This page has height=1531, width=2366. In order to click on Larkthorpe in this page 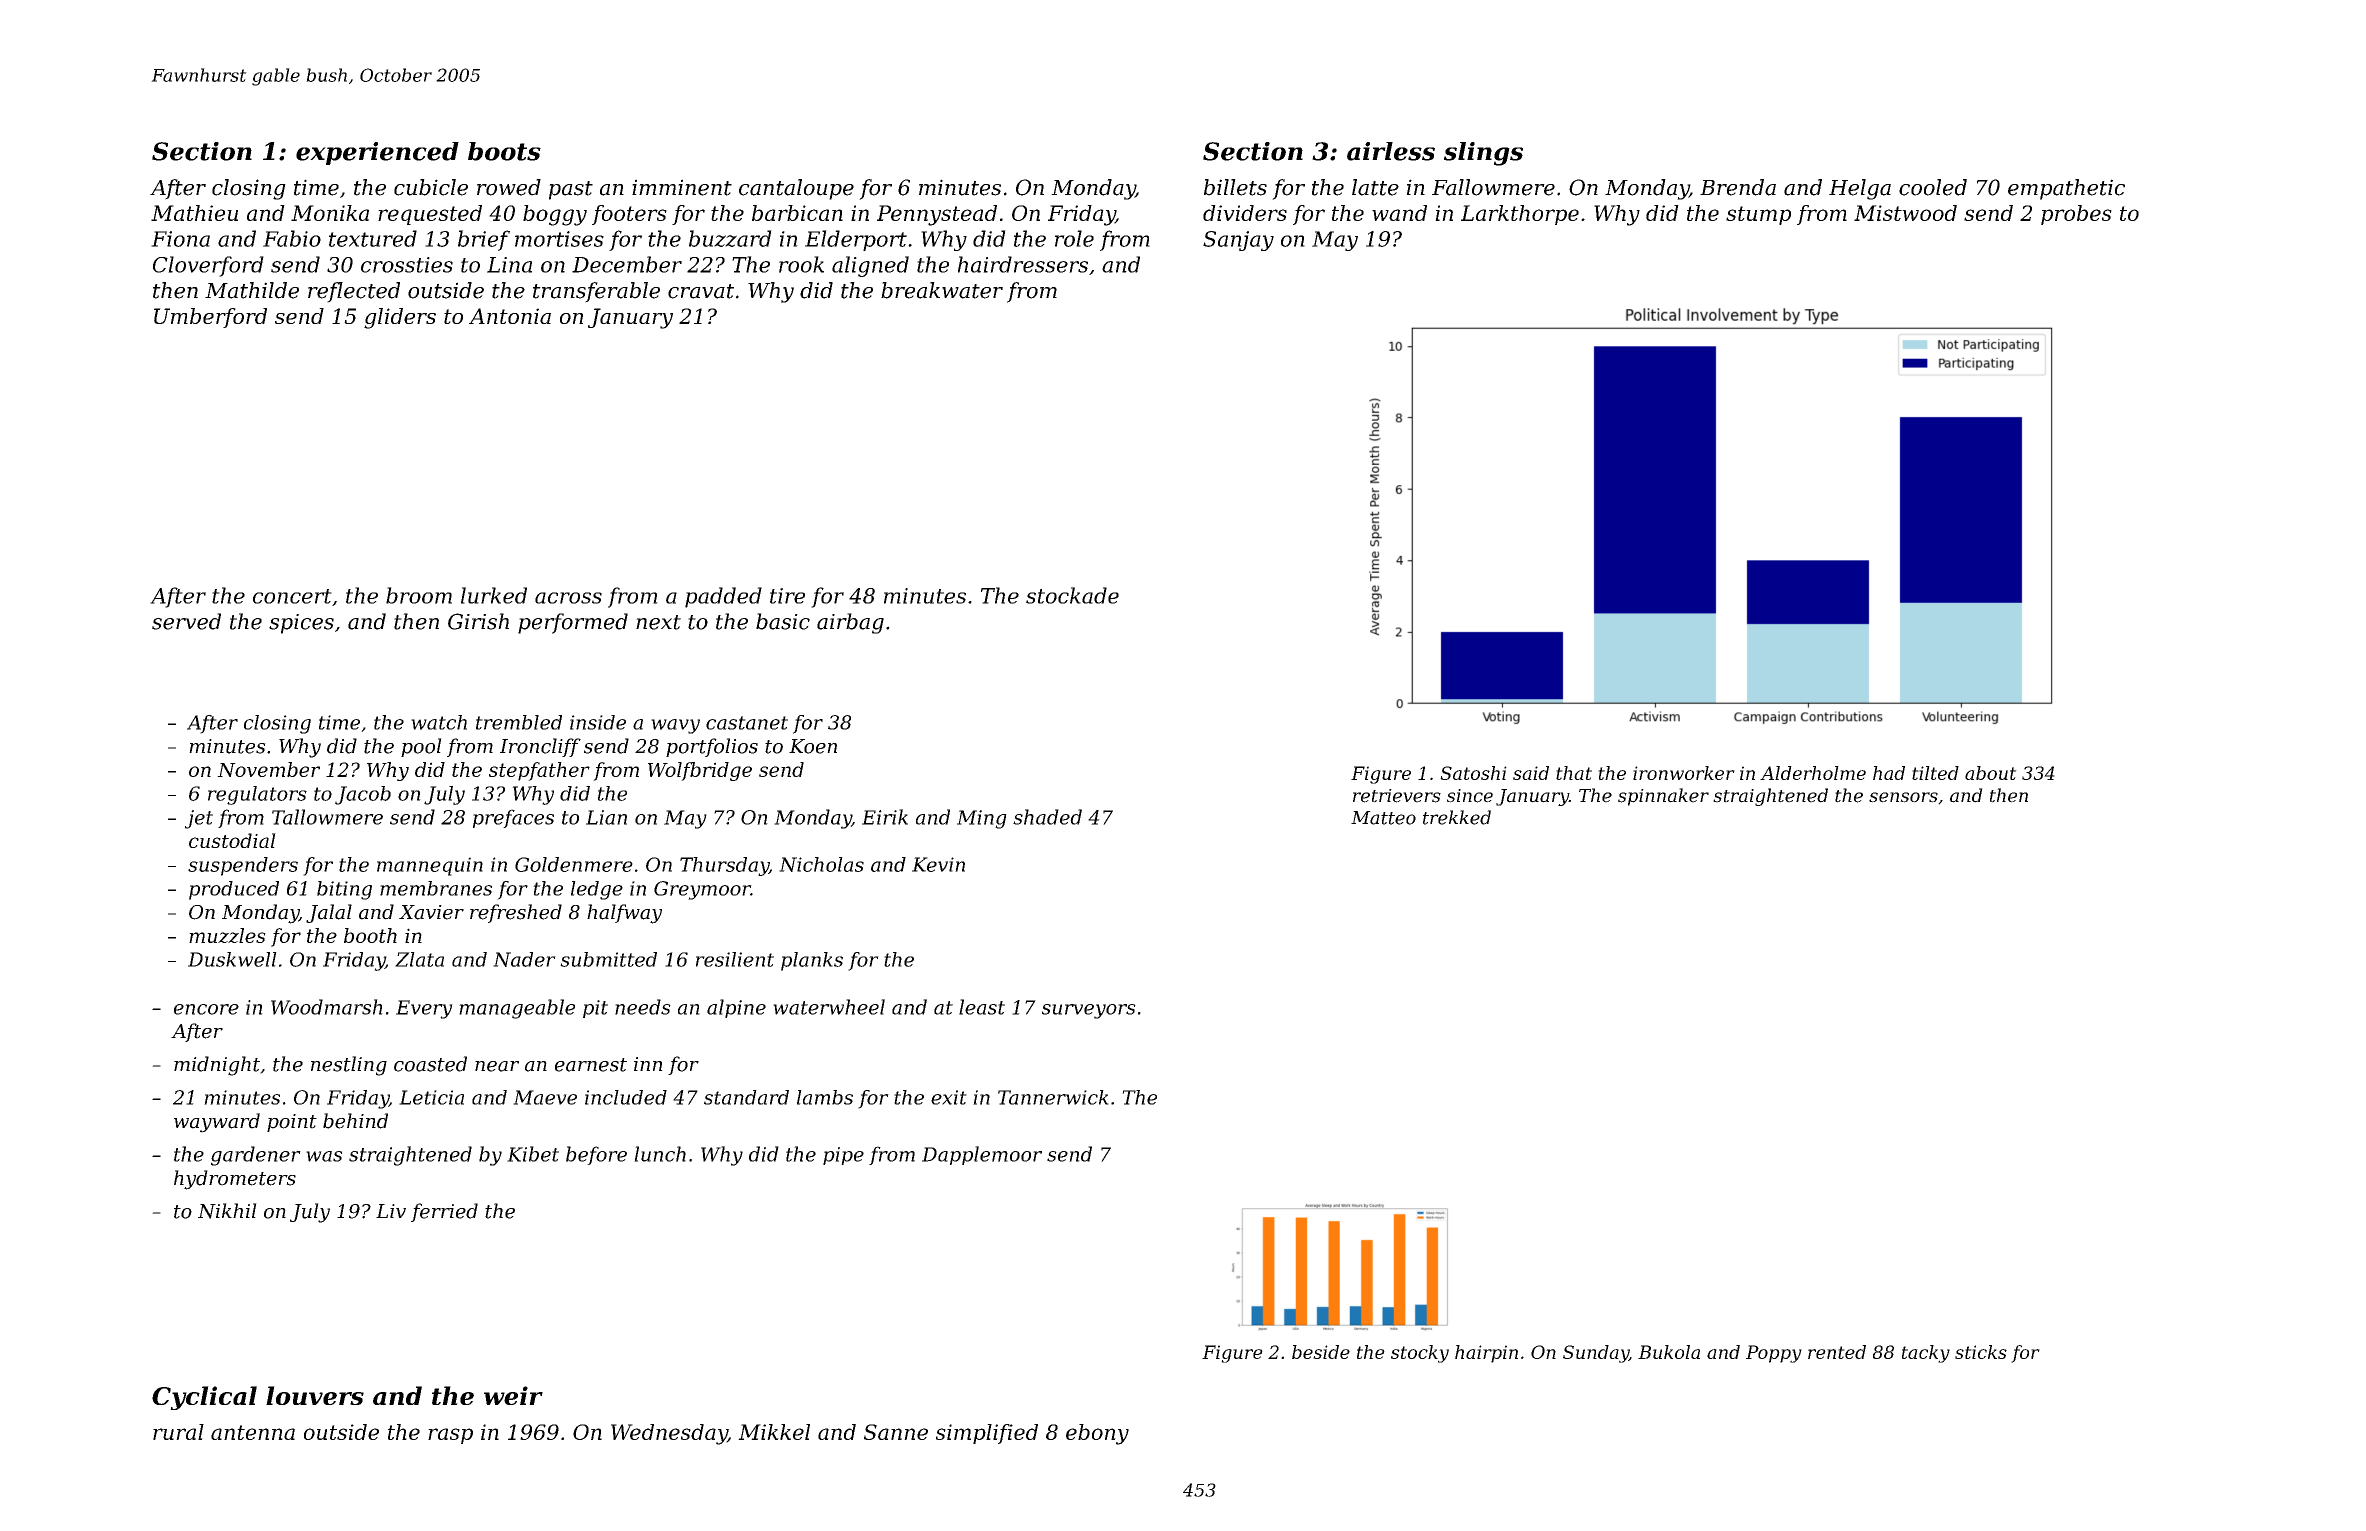, I will do `click(1520, 215)`.
